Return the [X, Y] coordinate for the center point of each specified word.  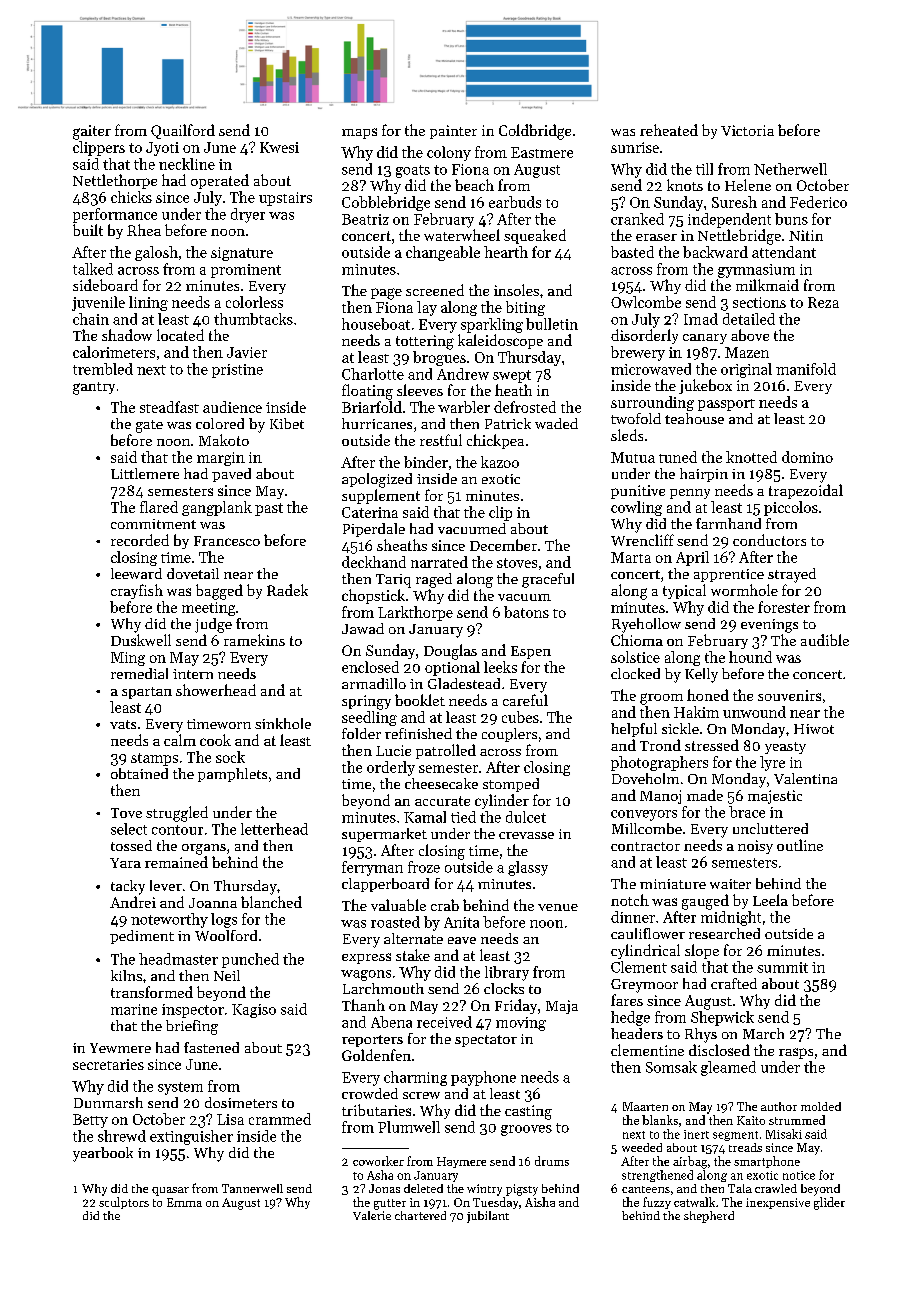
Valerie [372, 1215]
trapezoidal [806, 491]
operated [220, 181]
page [386, 294]
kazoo [500, 462]
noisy [755, 847]
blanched [271, 902]
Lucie [393, 750]
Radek [287, 590]
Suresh [734, 202]
